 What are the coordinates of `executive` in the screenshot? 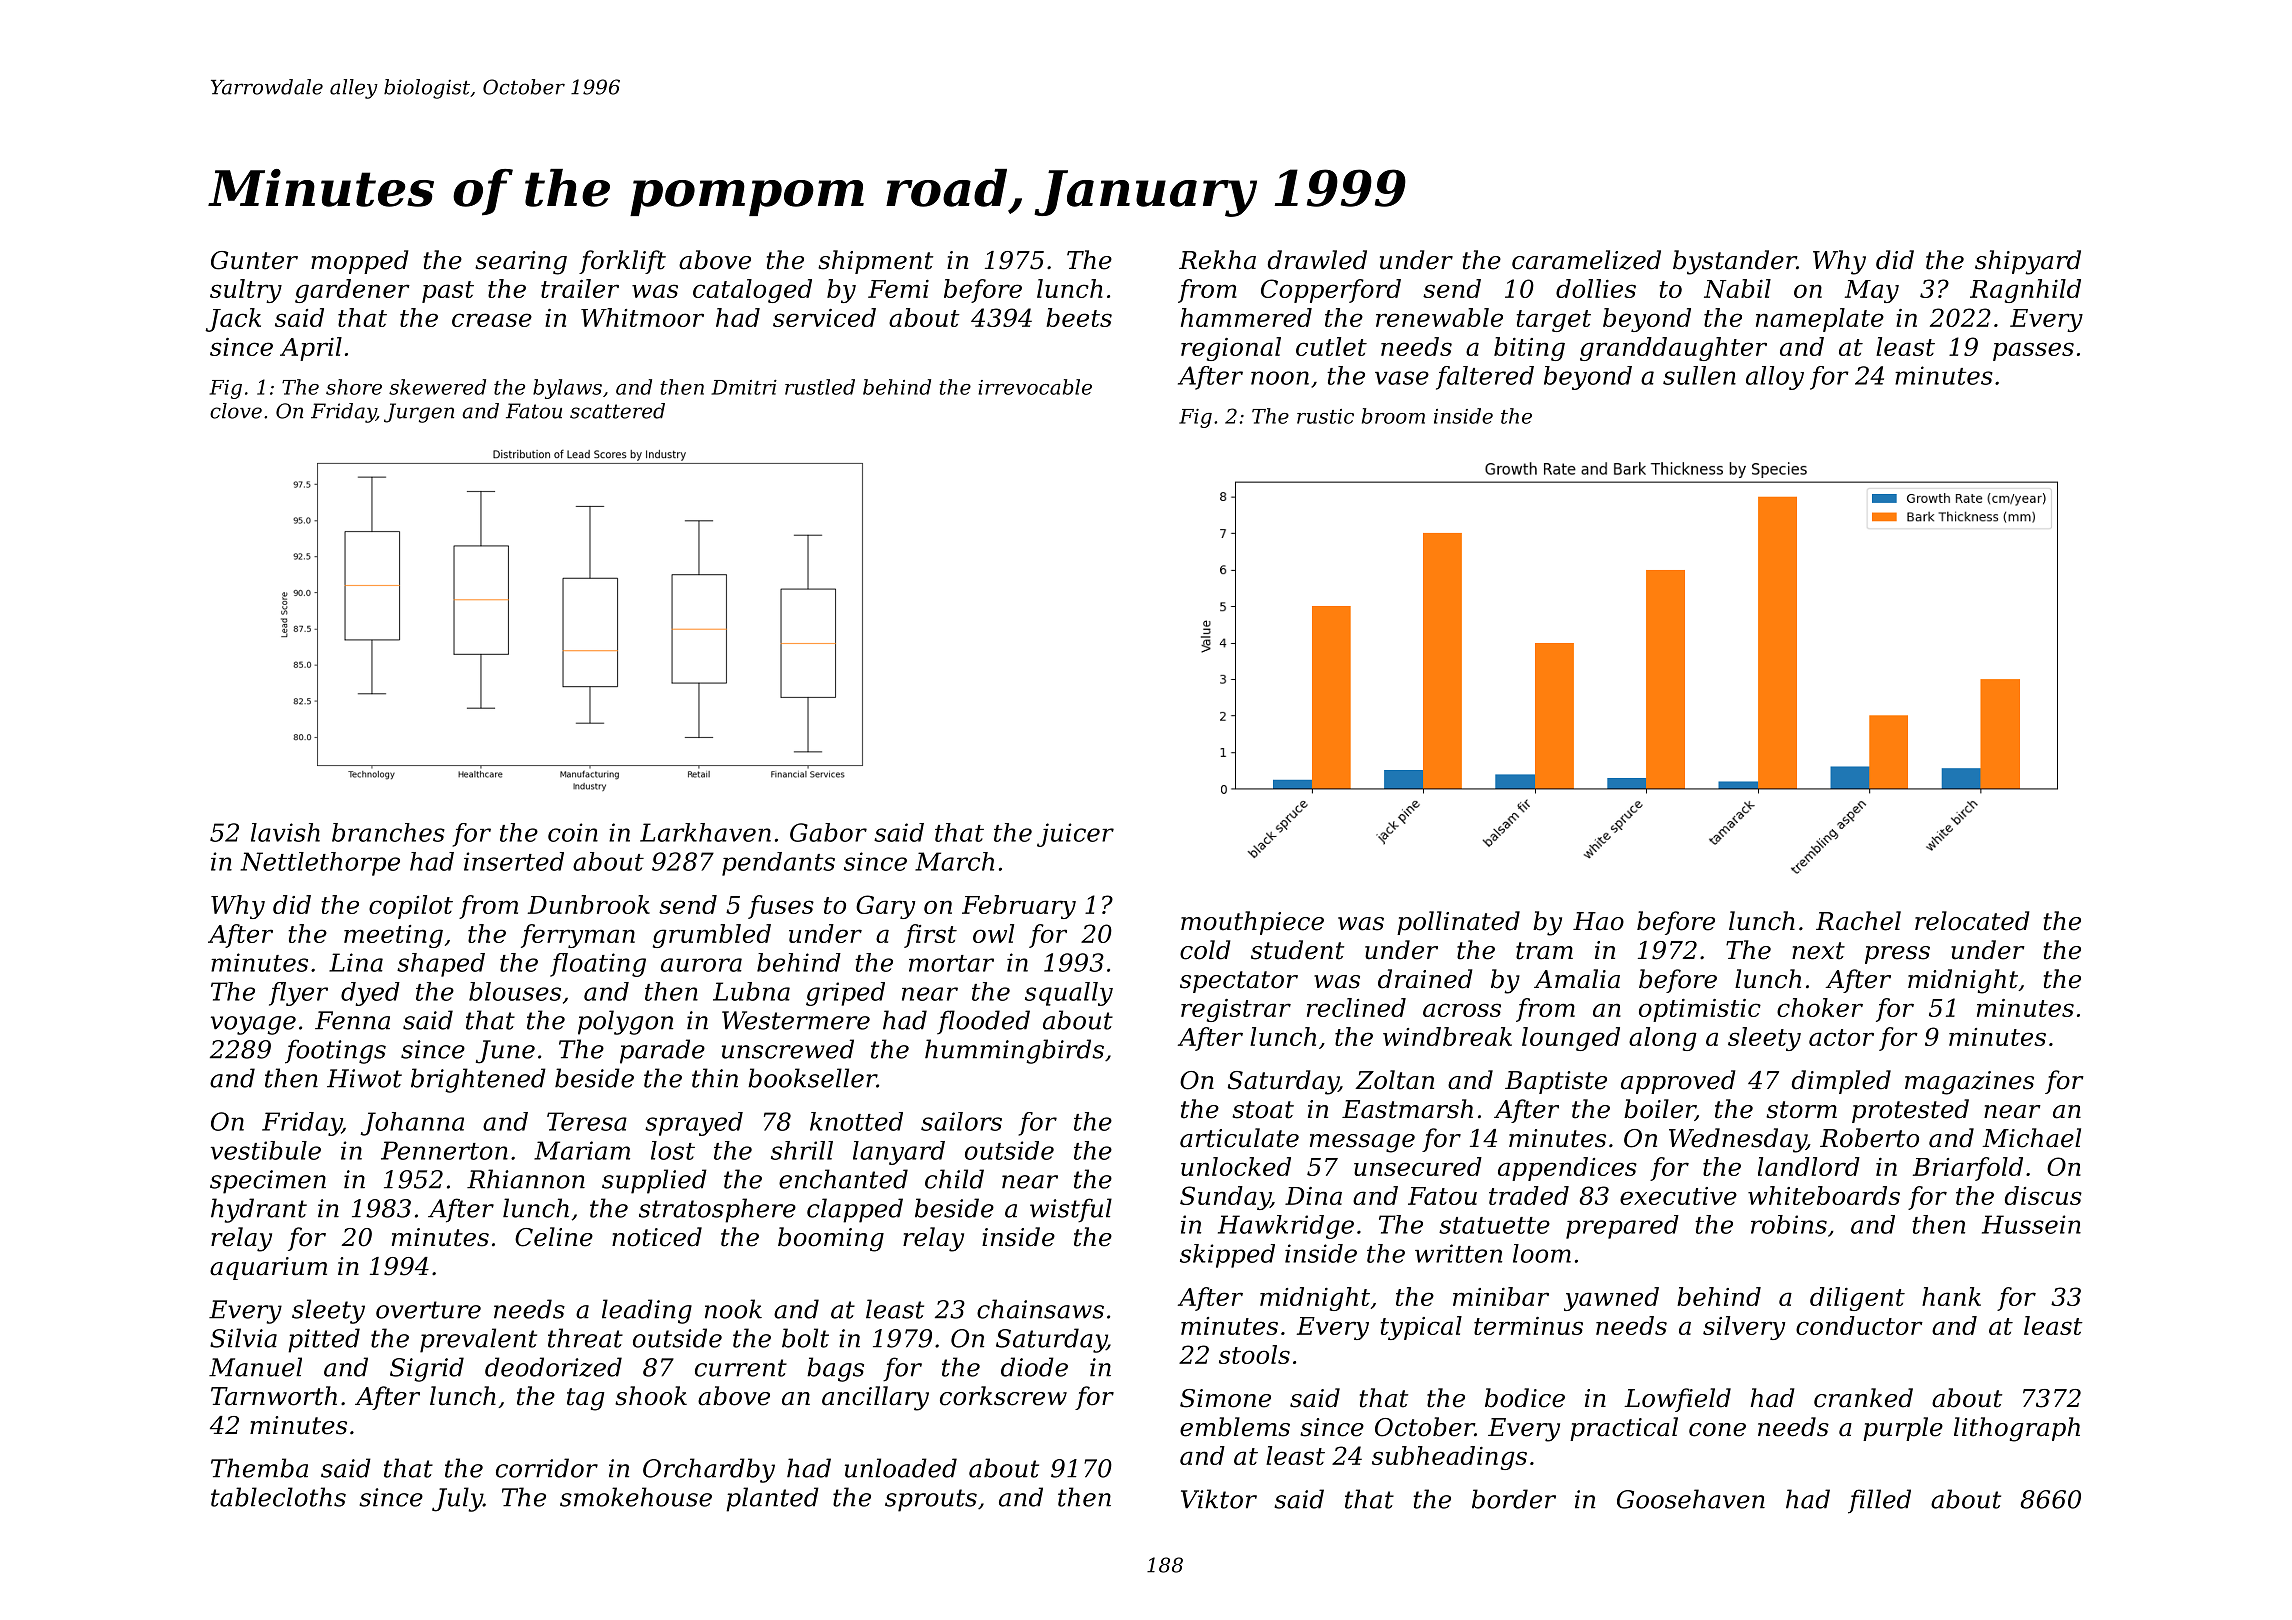 It's located at (1678, 1196).
